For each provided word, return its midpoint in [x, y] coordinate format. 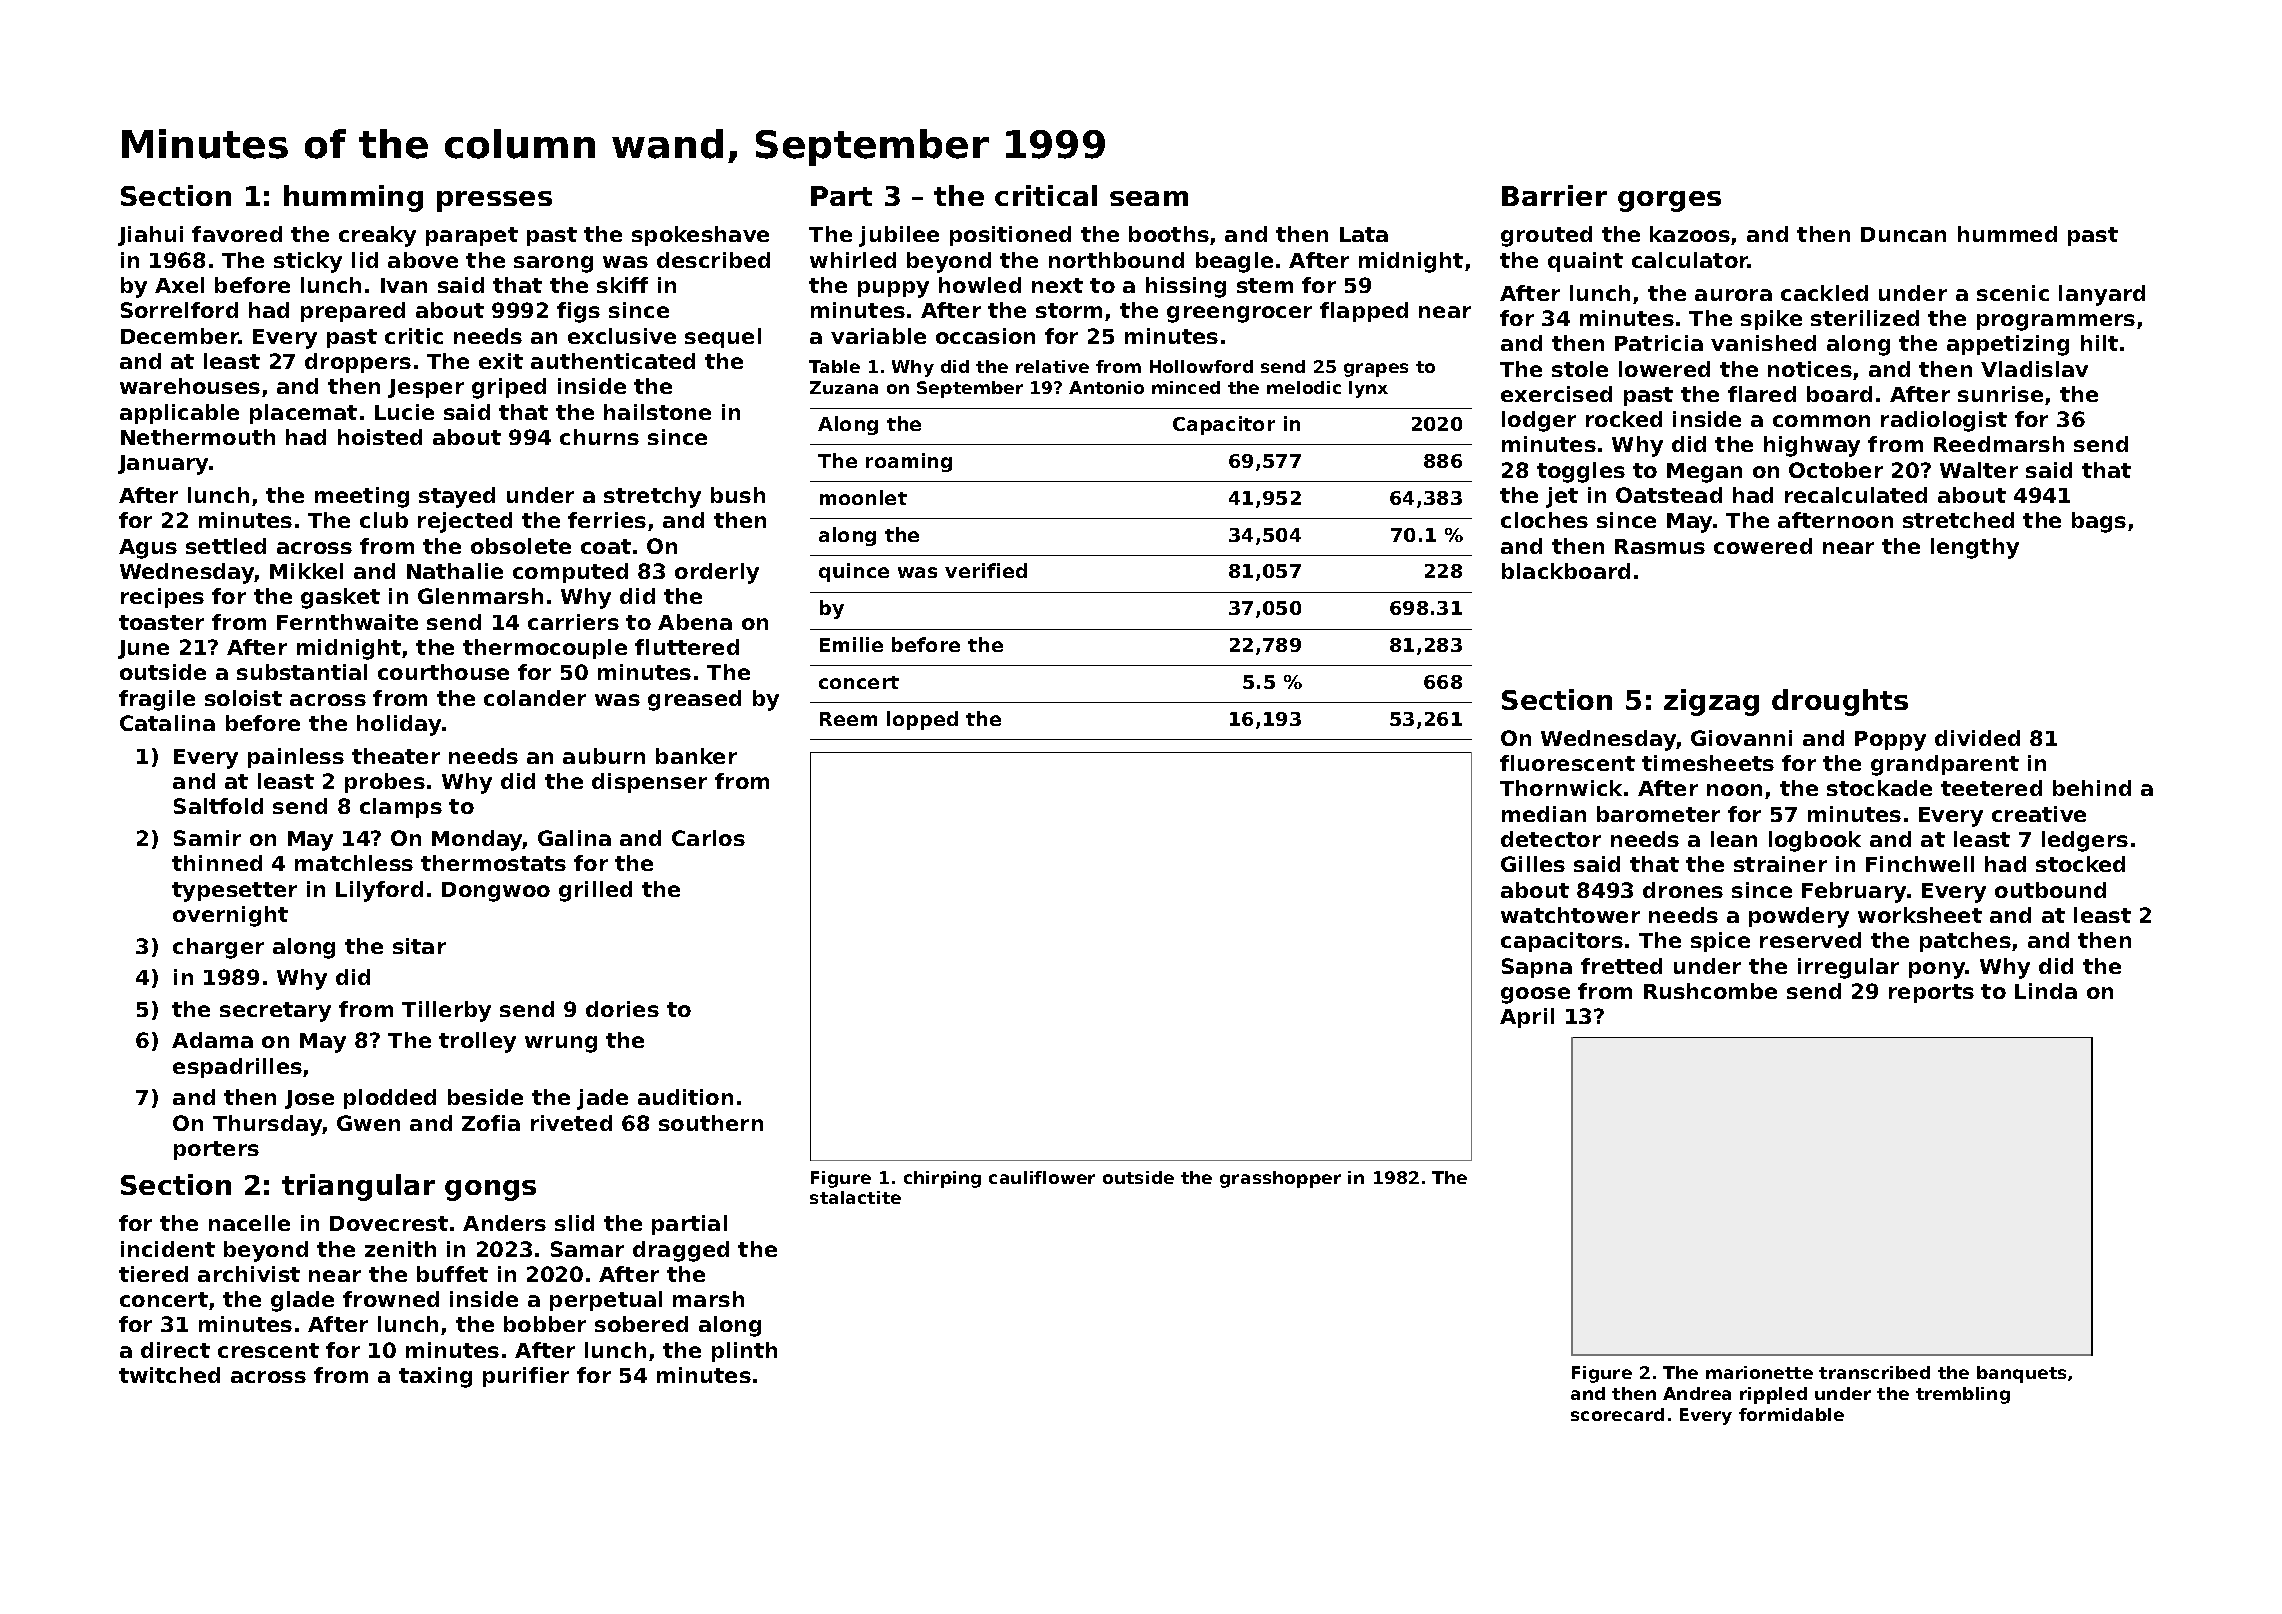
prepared [353, 312]
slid [574, 1223]
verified [986, 570]
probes [385, 783]
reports [1931, 993]
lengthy [1975, 548]
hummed [2007, 234]
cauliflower [1042, 1177]
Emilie [851, 644]
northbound [1116, 260]
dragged [681, 1251]
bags [2099, 522]
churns [599, 437]
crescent [268, 1350]
